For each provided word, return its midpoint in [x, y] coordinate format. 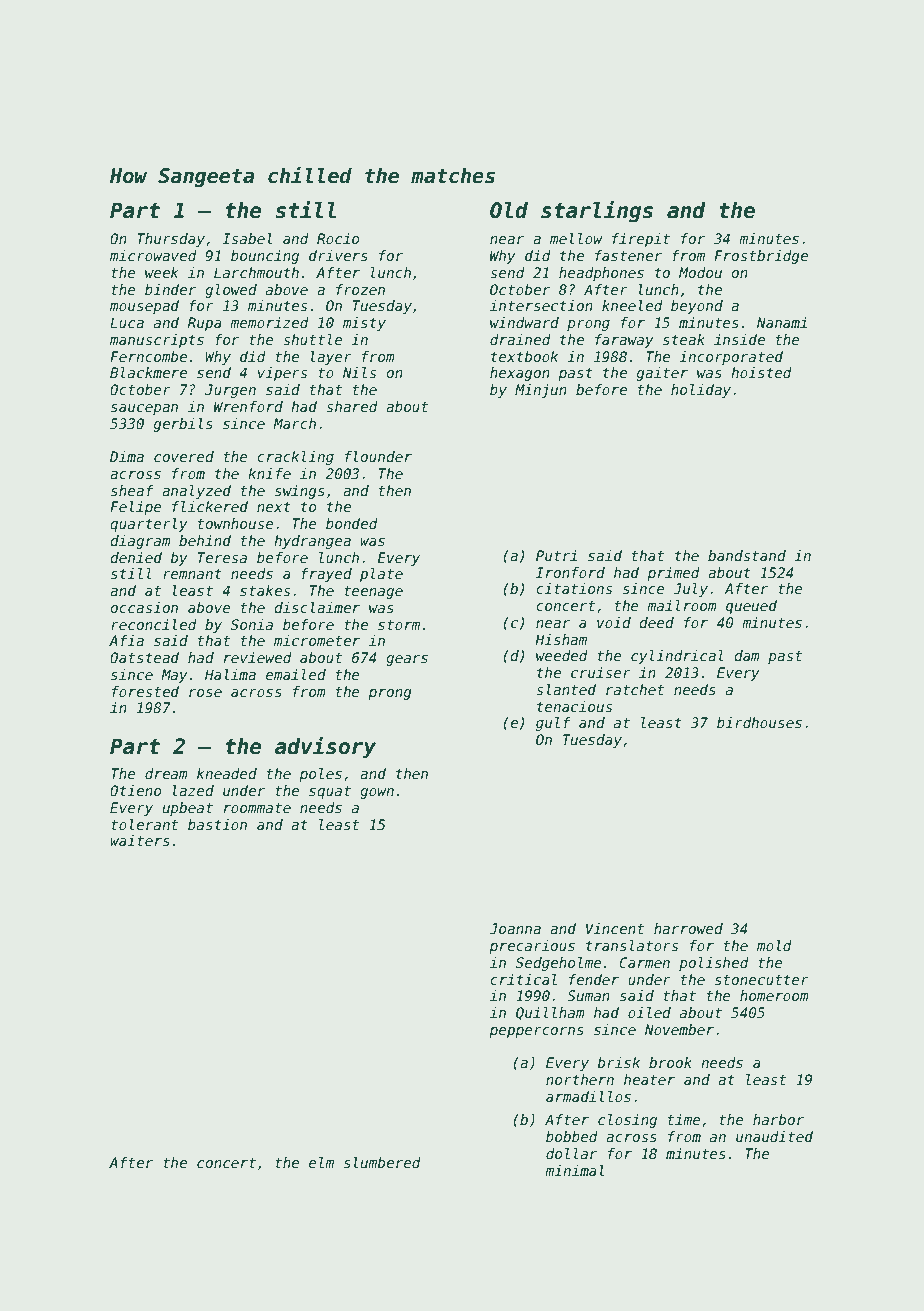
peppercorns [536, 1032]
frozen [360, 289]
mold [774, 945]
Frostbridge [761, 257]
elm [321, 1162]
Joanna [515, 928]
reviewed [258, 657]
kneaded [227, 773]
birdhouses [759, 722]
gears [407, 660]
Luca [127, 322]
